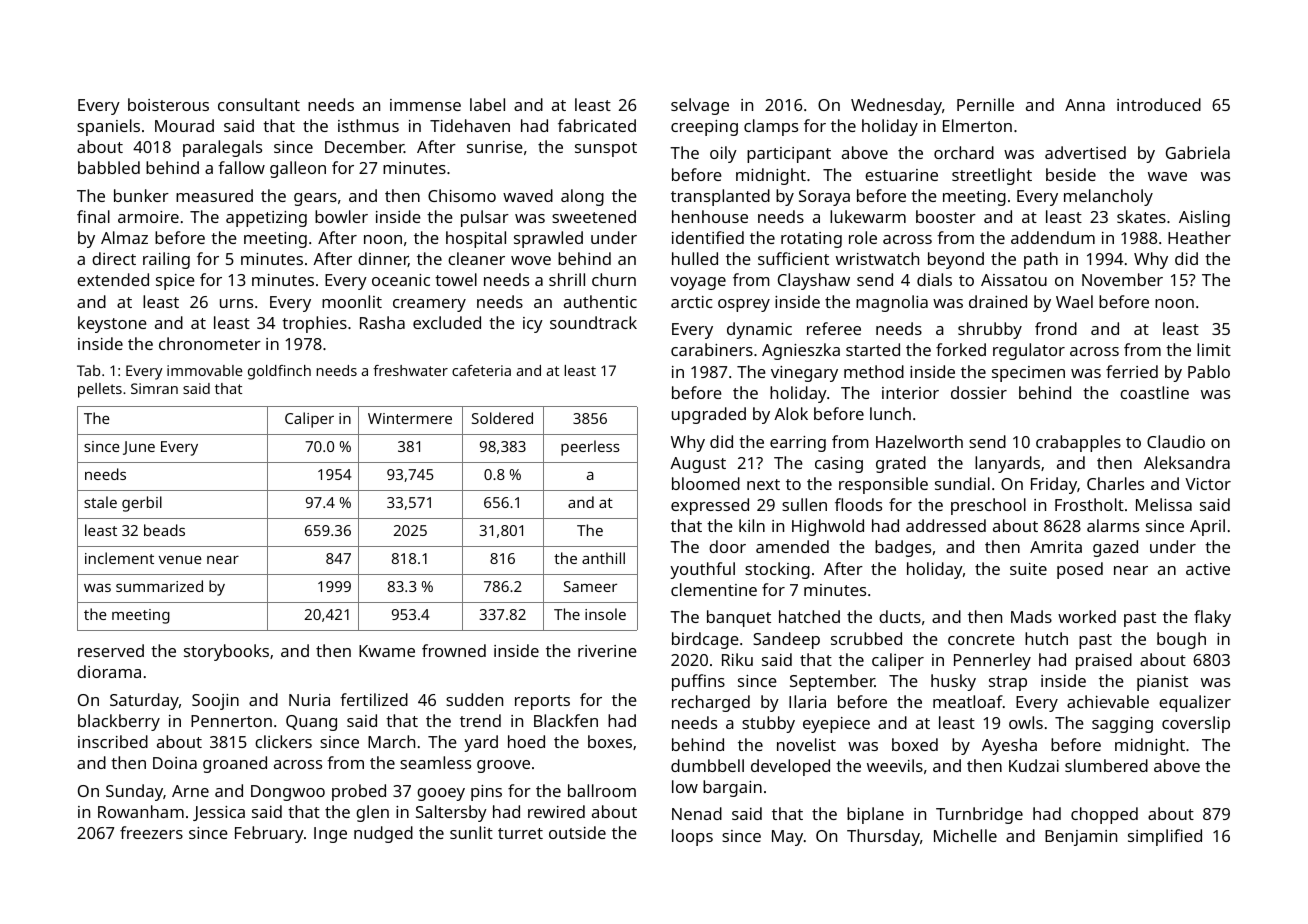 The height and width of the page is (924, 1308). I want to click on Pernille, so click(985, 104).
